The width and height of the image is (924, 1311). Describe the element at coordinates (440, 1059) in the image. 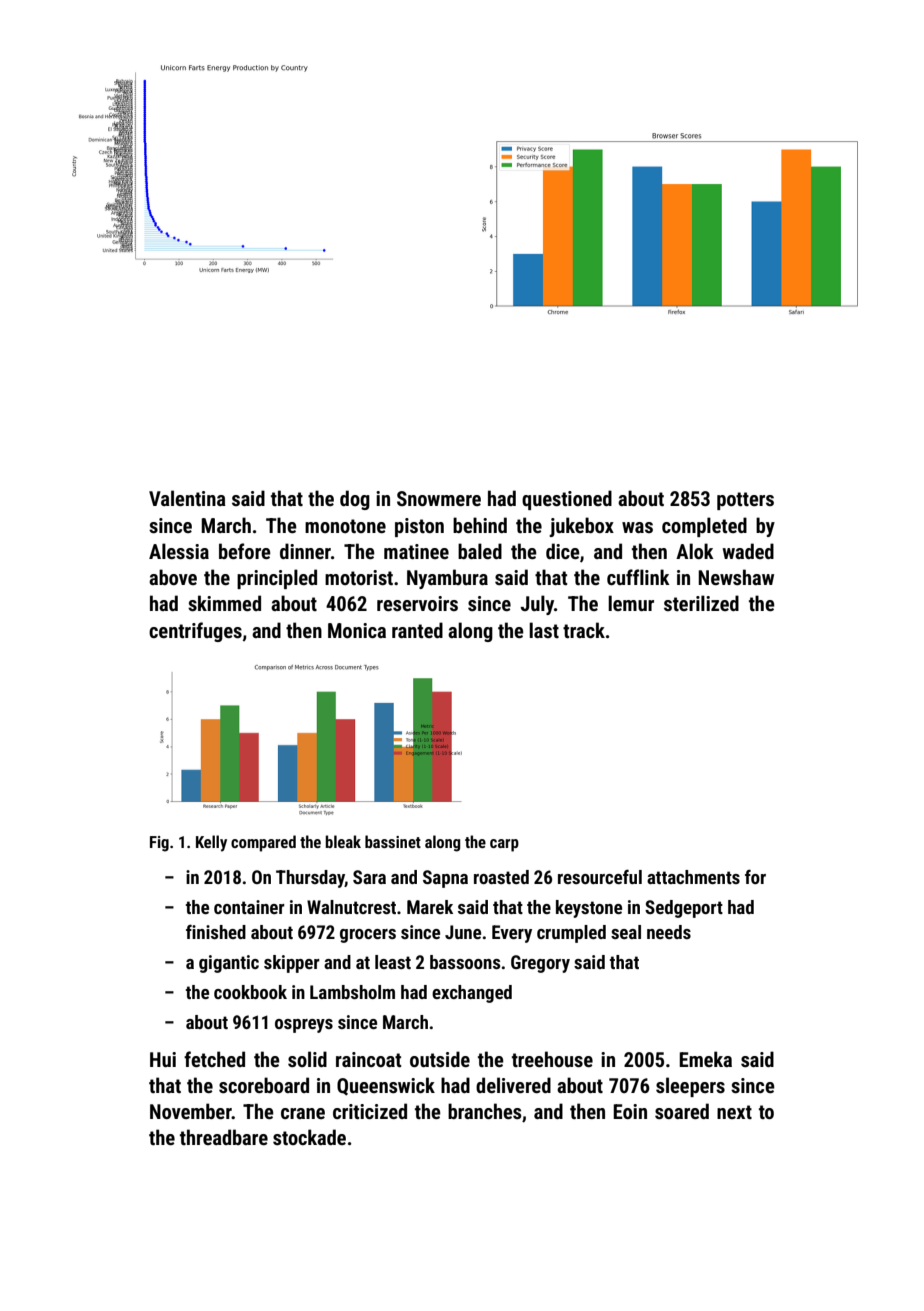

I see `outside` at that location.
